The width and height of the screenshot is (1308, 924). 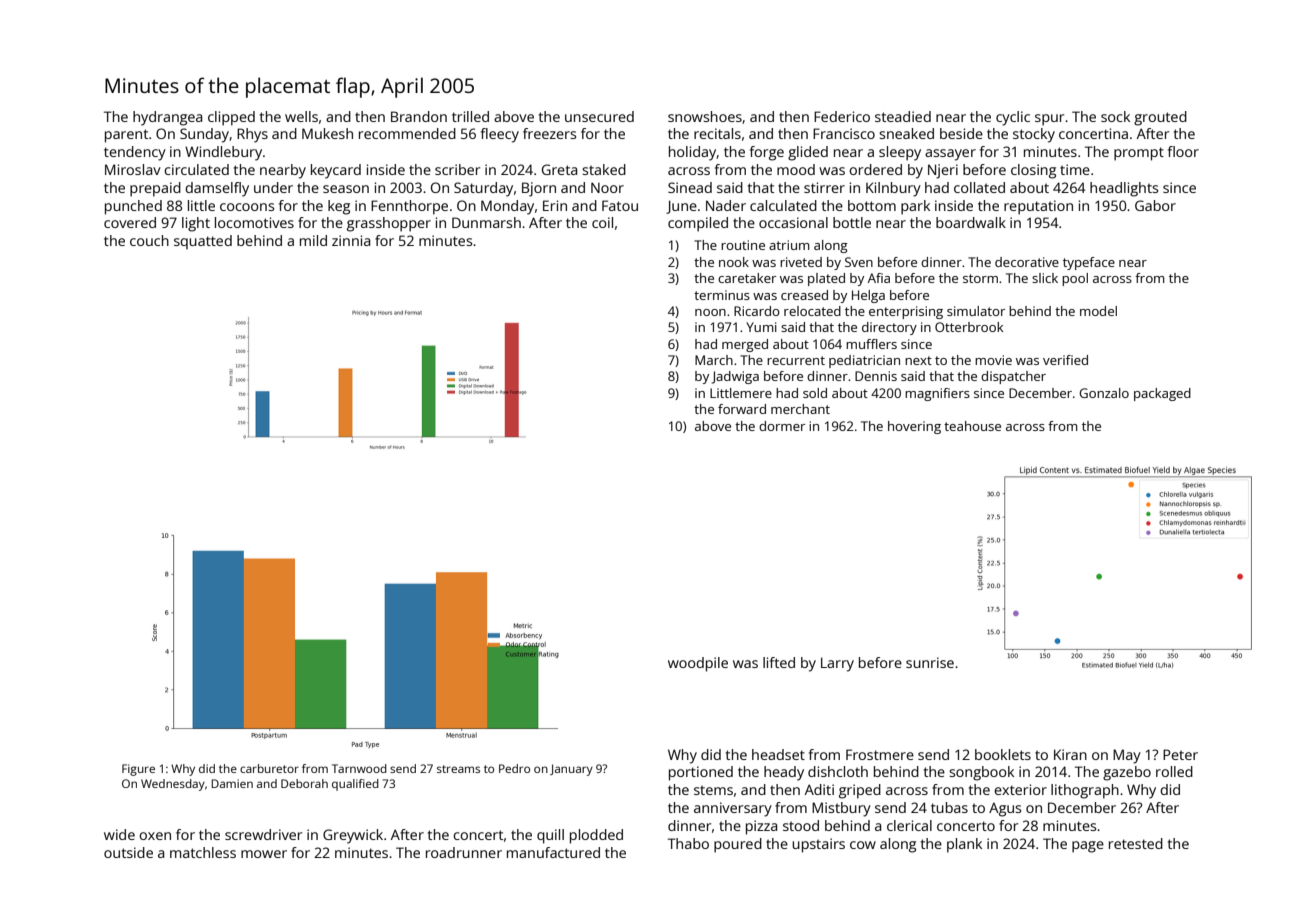 What do you see at coordinates (971, 222) in the screenshot?
I see `boardwalk` at bounding box center [971, 222].
